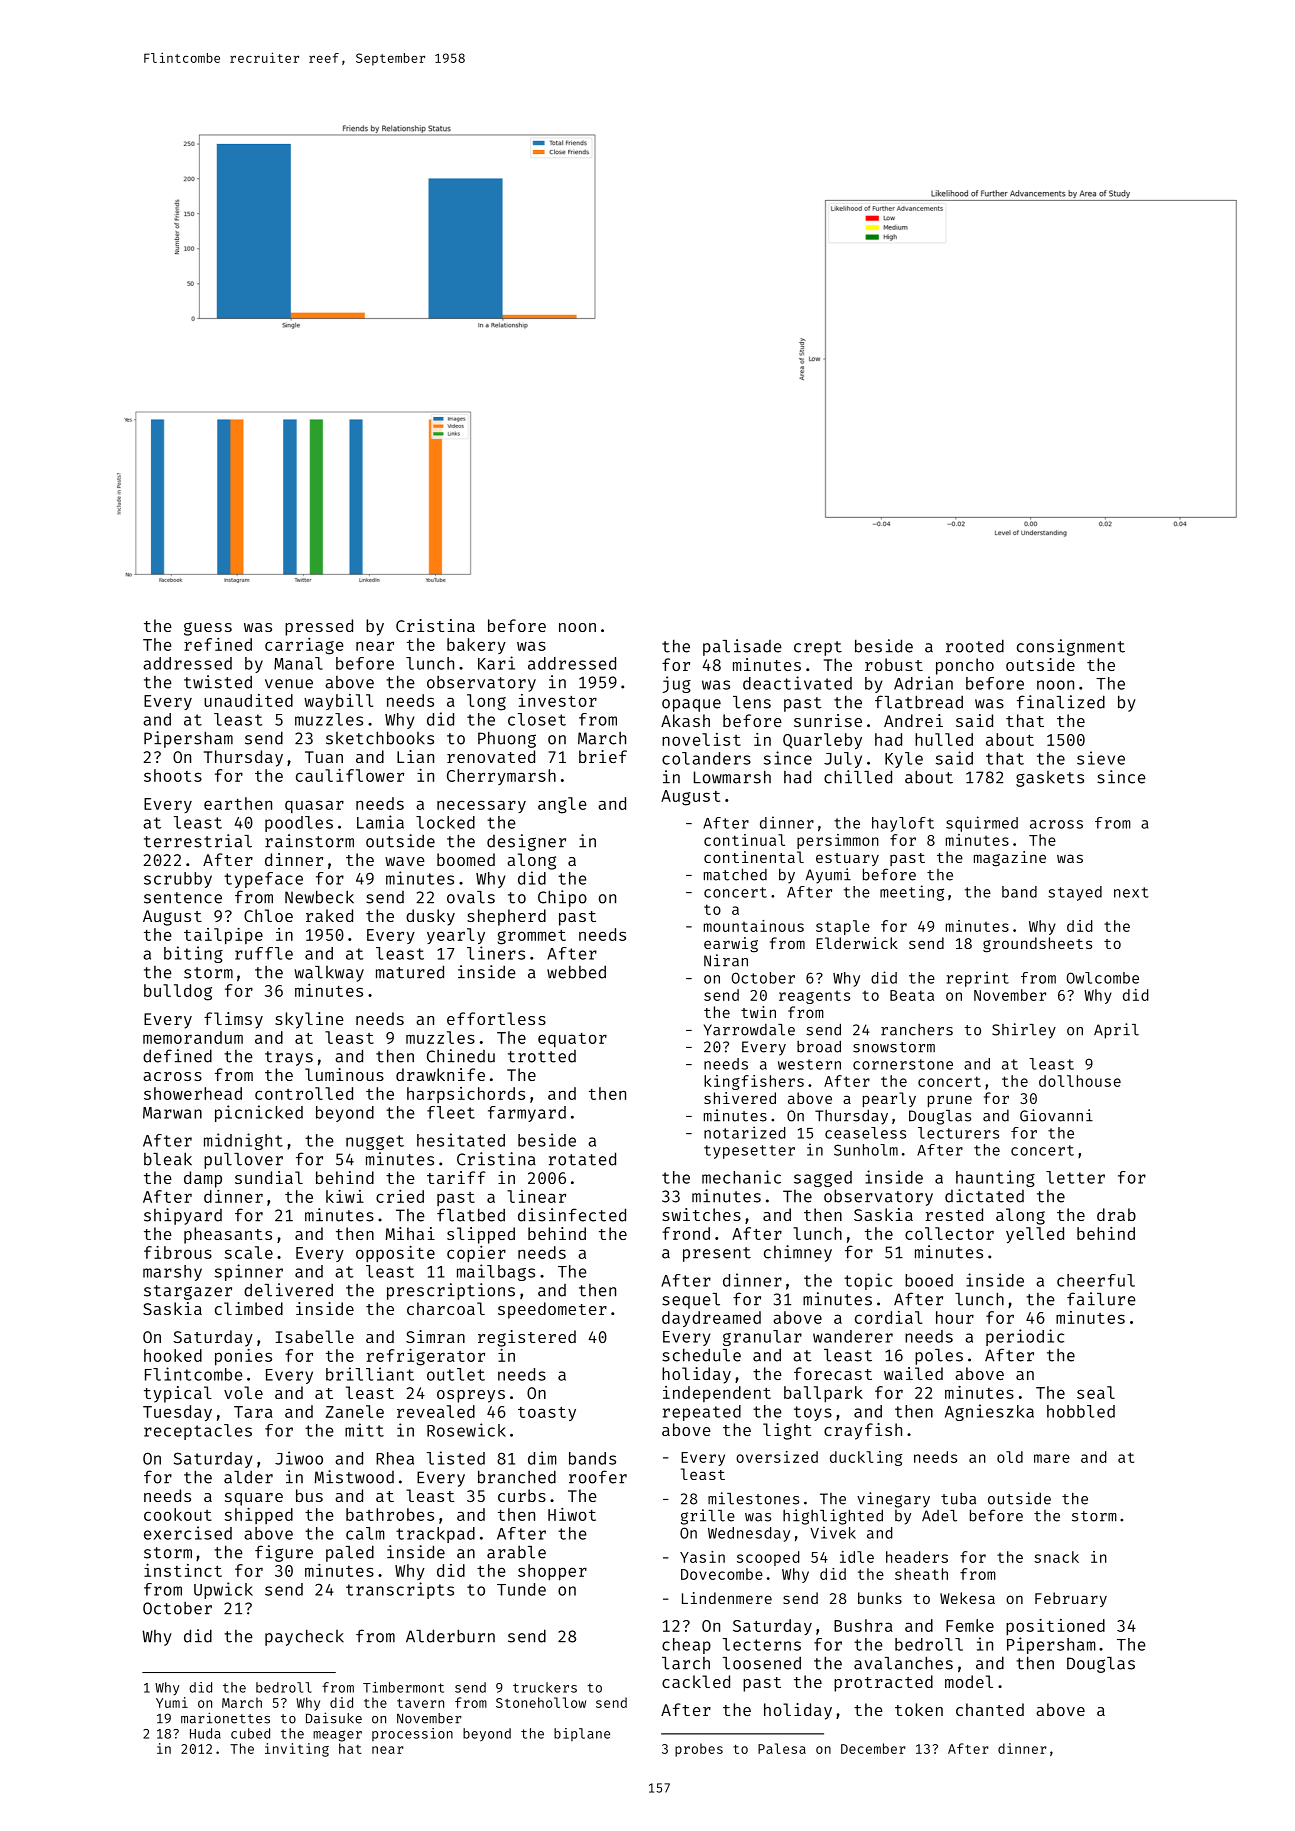 The image size is (1295, 1831). Describe the element at coordinates (172, 1113) in the screenshot. I see `Marwan` at that location.
